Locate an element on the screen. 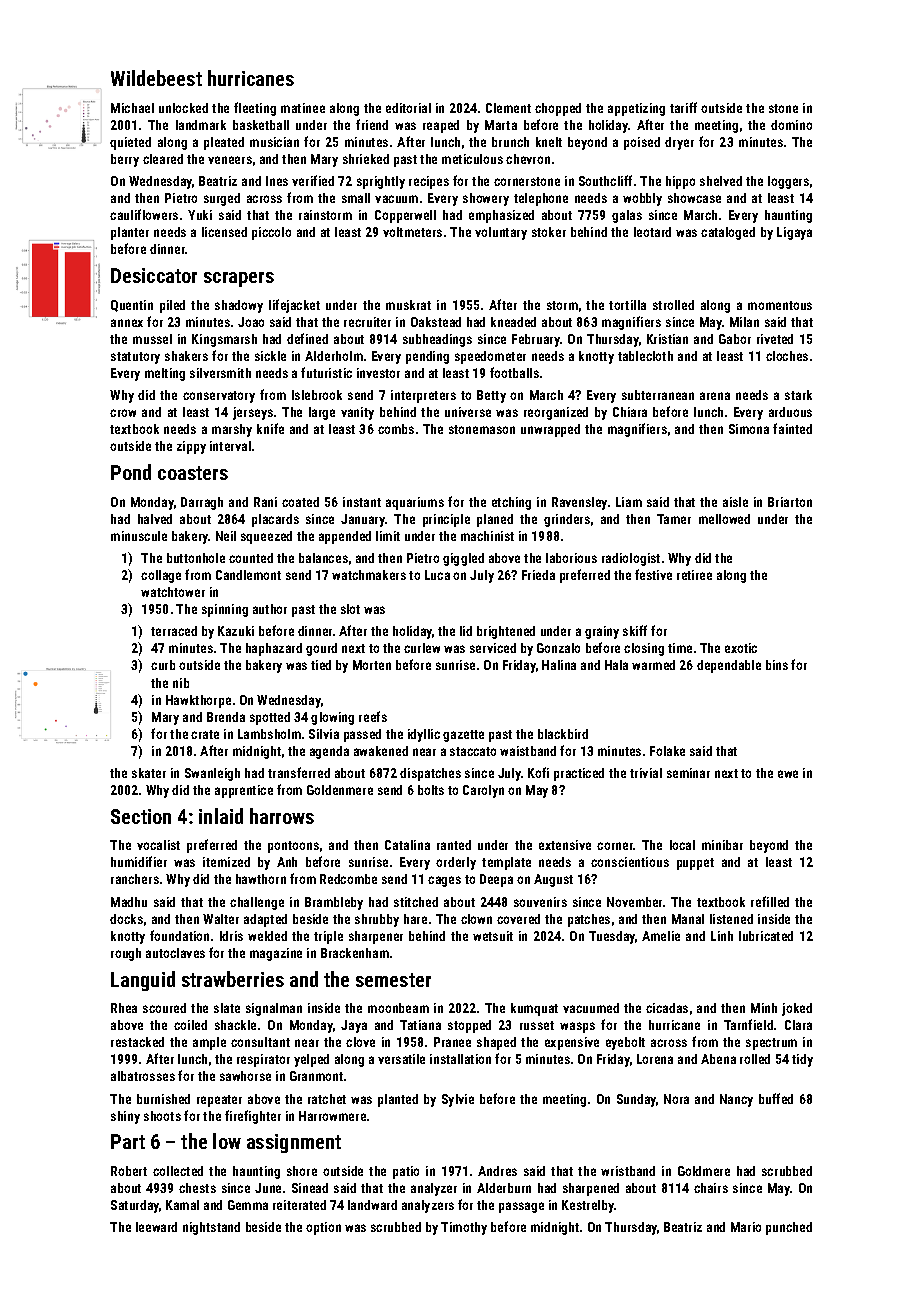  editorial is located at coordinates (408, 108).
